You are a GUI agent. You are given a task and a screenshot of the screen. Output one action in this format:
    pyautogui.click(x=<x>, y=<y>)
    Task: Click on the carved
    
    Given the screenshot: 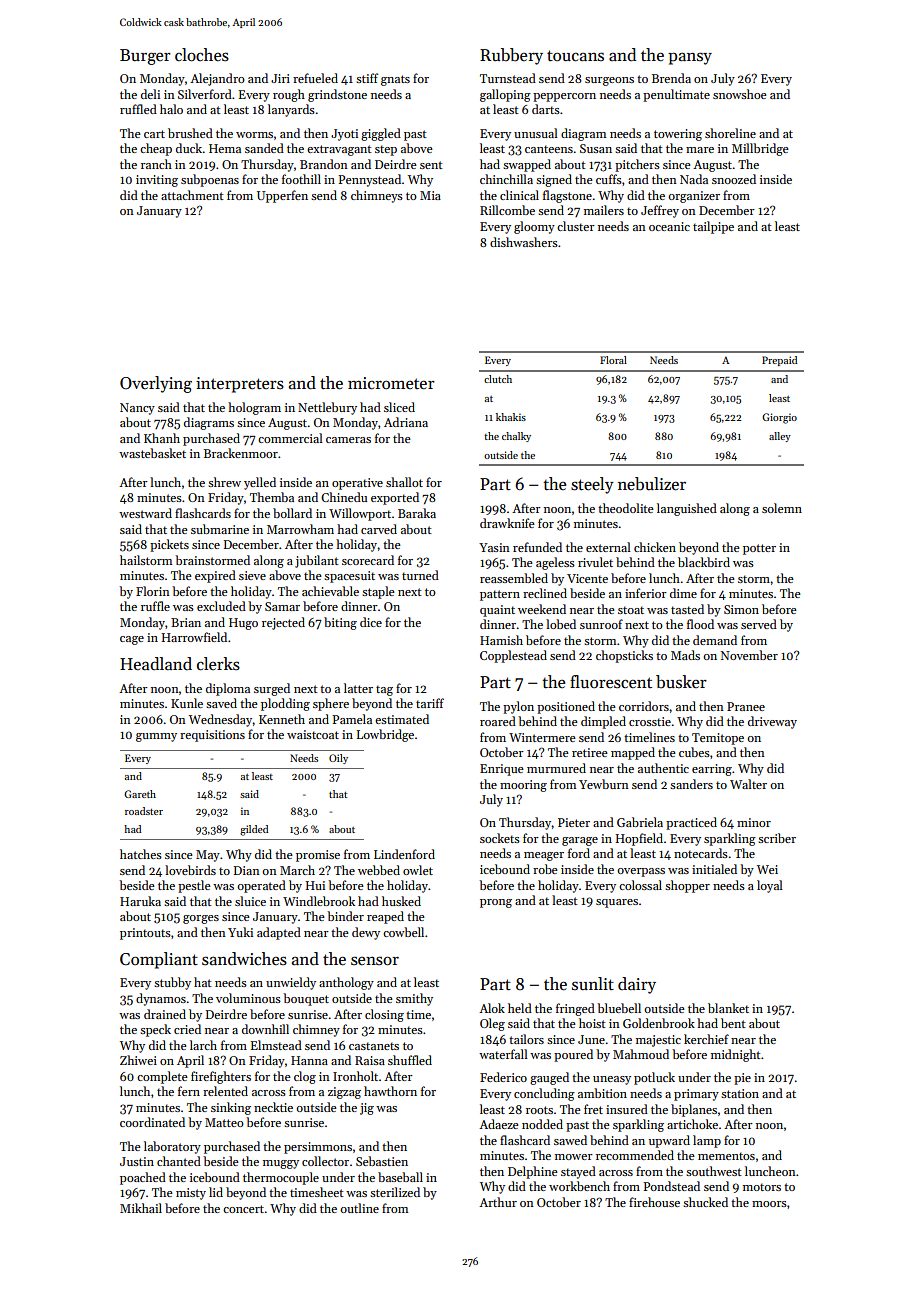 What is the action you would take?
    pyautogui.click(x=379, y=529)
